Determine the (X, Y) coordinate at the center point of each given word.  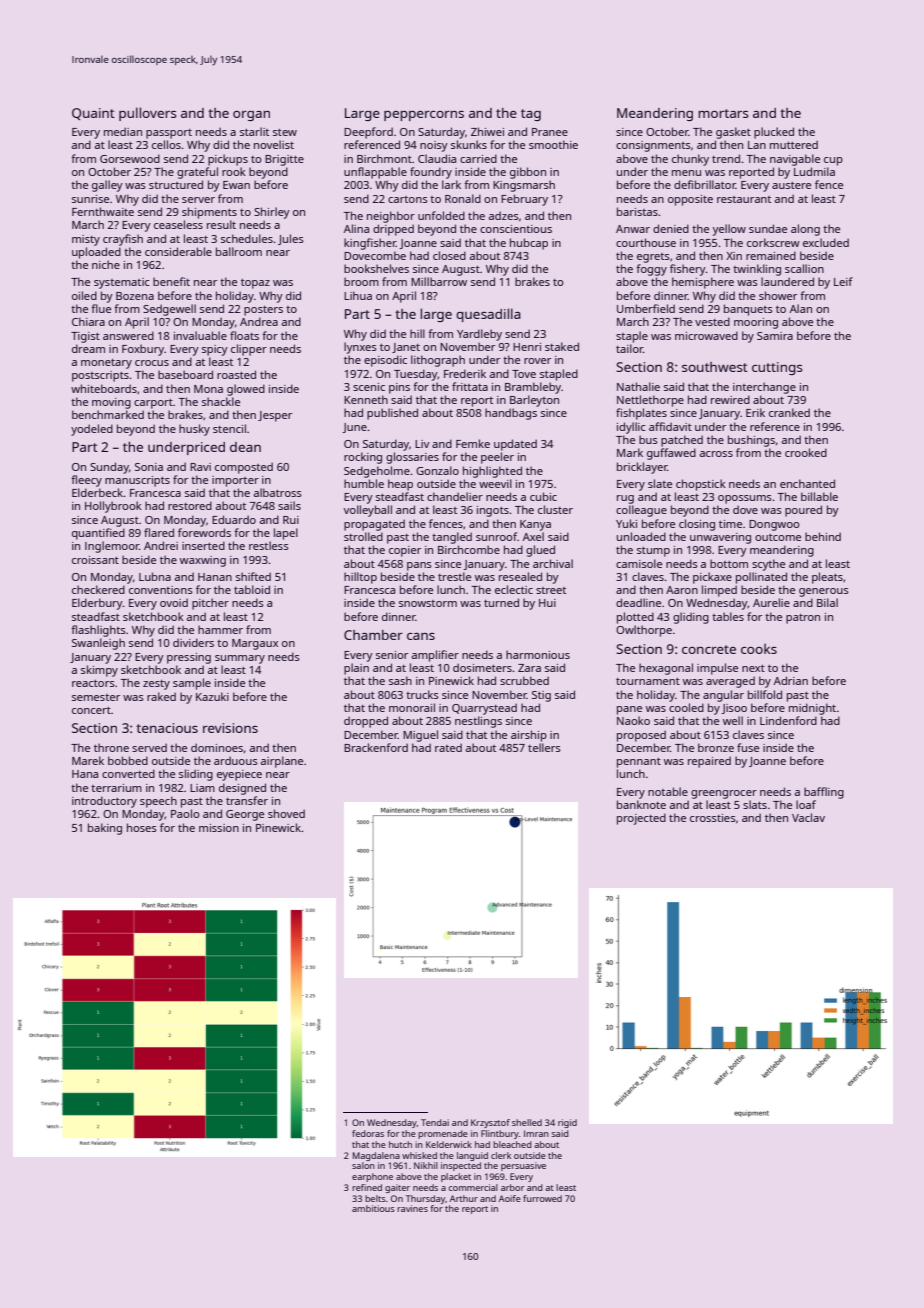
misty (86, 240)
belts (375, 1198)
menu (686, 173)
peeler (497, 458)
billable (819, 496)
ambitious (373, 1208)
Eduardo (234, 519)
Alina (356, 228)
